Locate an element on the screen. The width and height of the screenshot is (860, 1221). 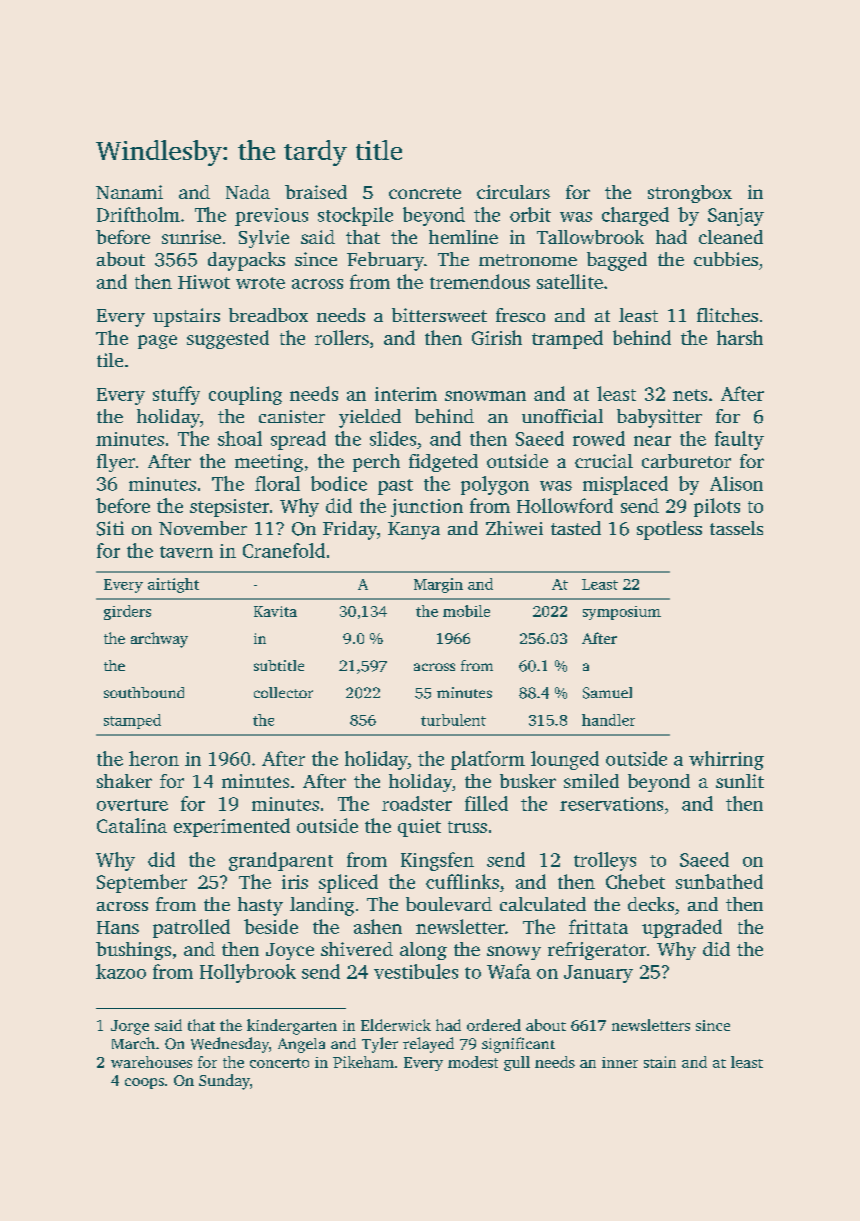
tremendous is located at coordinates (480, 281).
